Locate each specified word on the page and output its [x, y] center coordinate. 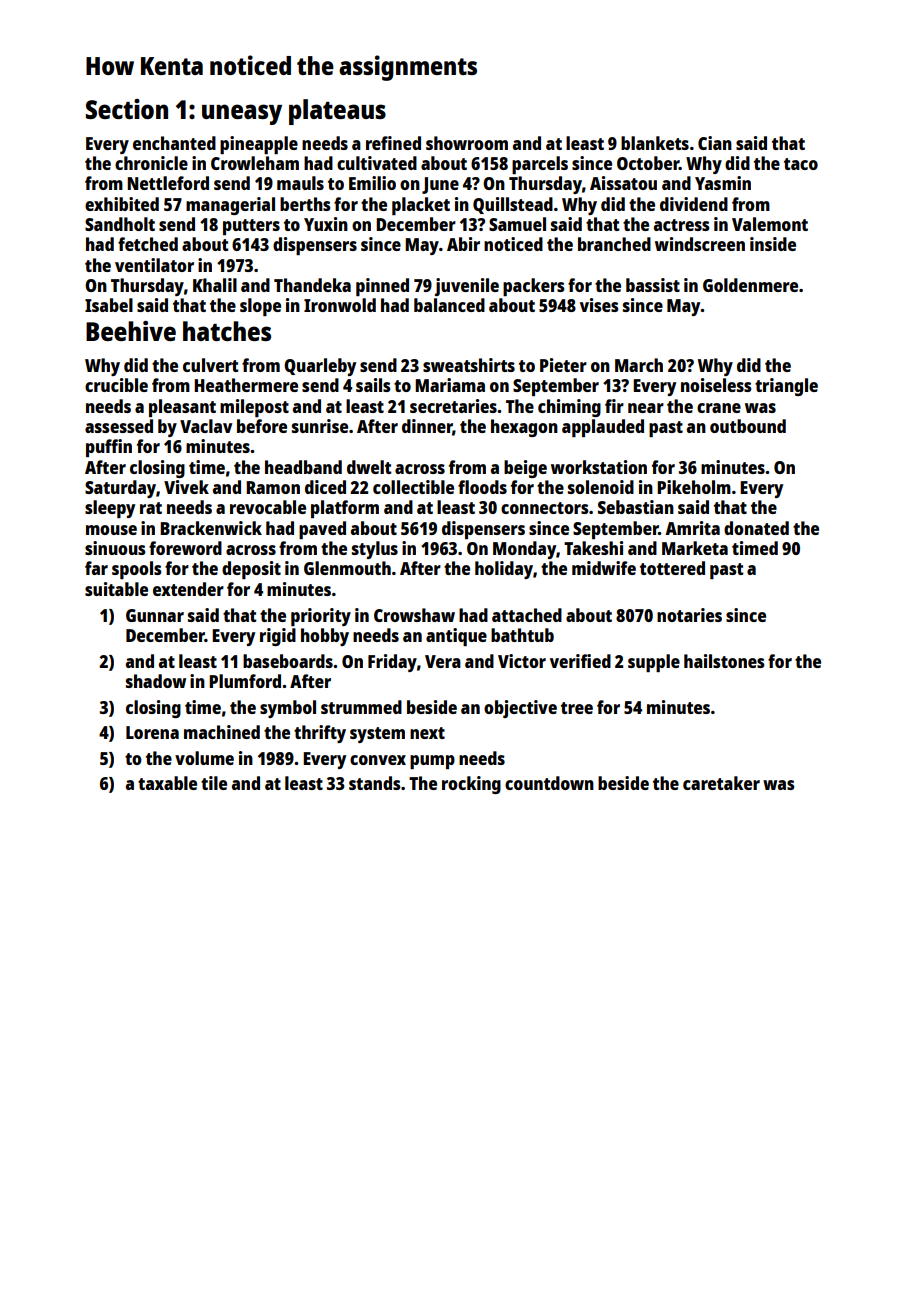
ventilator [154, 265]
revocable [268, 507]
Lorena [152, 732]
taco [801, 164]
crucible [116, 385]
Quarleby [320, 367]
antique [456, 637]
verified [580, 661]
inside [773, 244]
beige [525, 469]
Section [127, 109]
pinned [382, 287]
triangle [786, 387]
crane [719, 408]
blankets [655, 143]
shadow [156, 681]
